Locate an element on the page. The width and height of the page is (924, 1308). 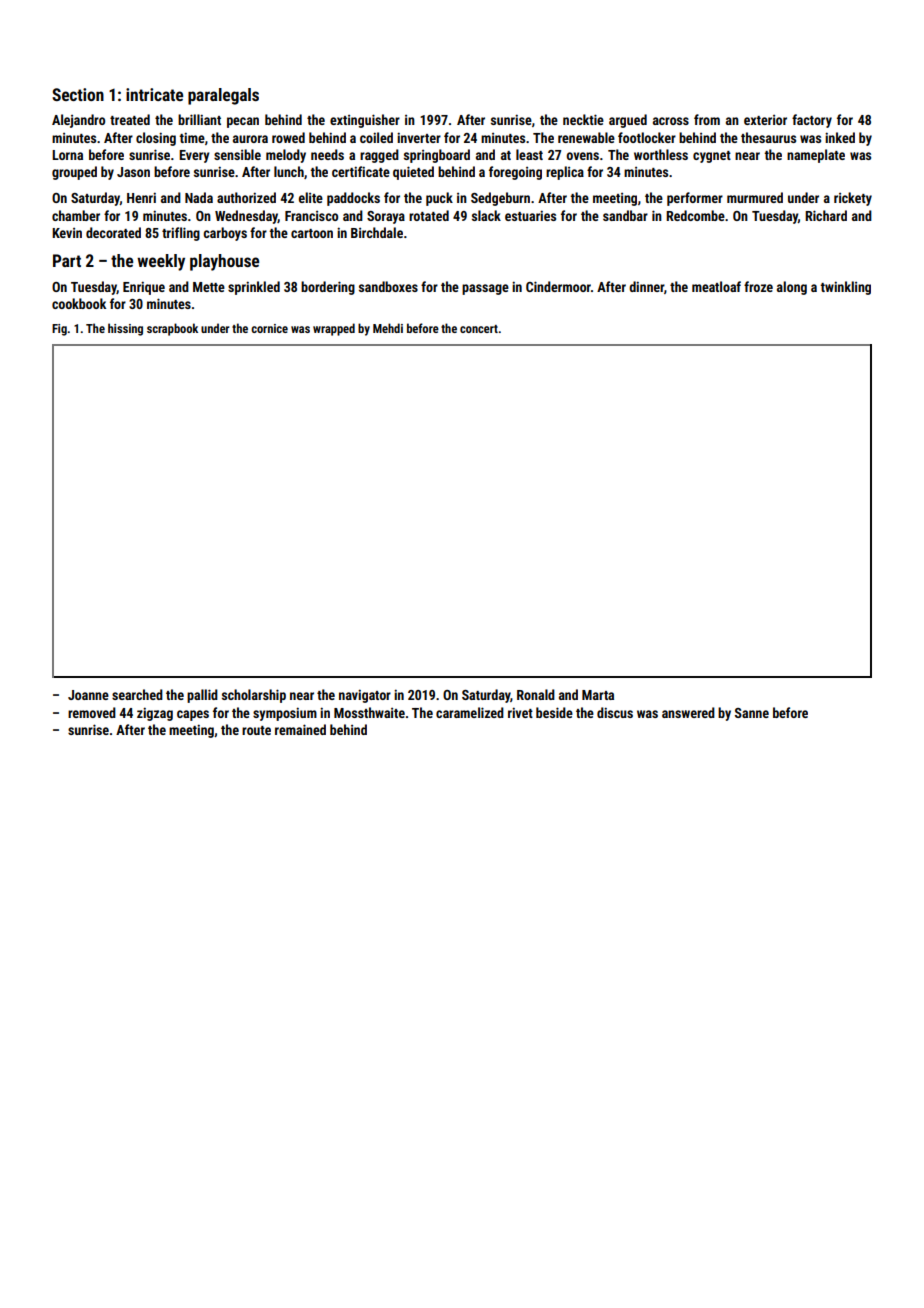
Mehdi is located at coordinates (388, 328).
